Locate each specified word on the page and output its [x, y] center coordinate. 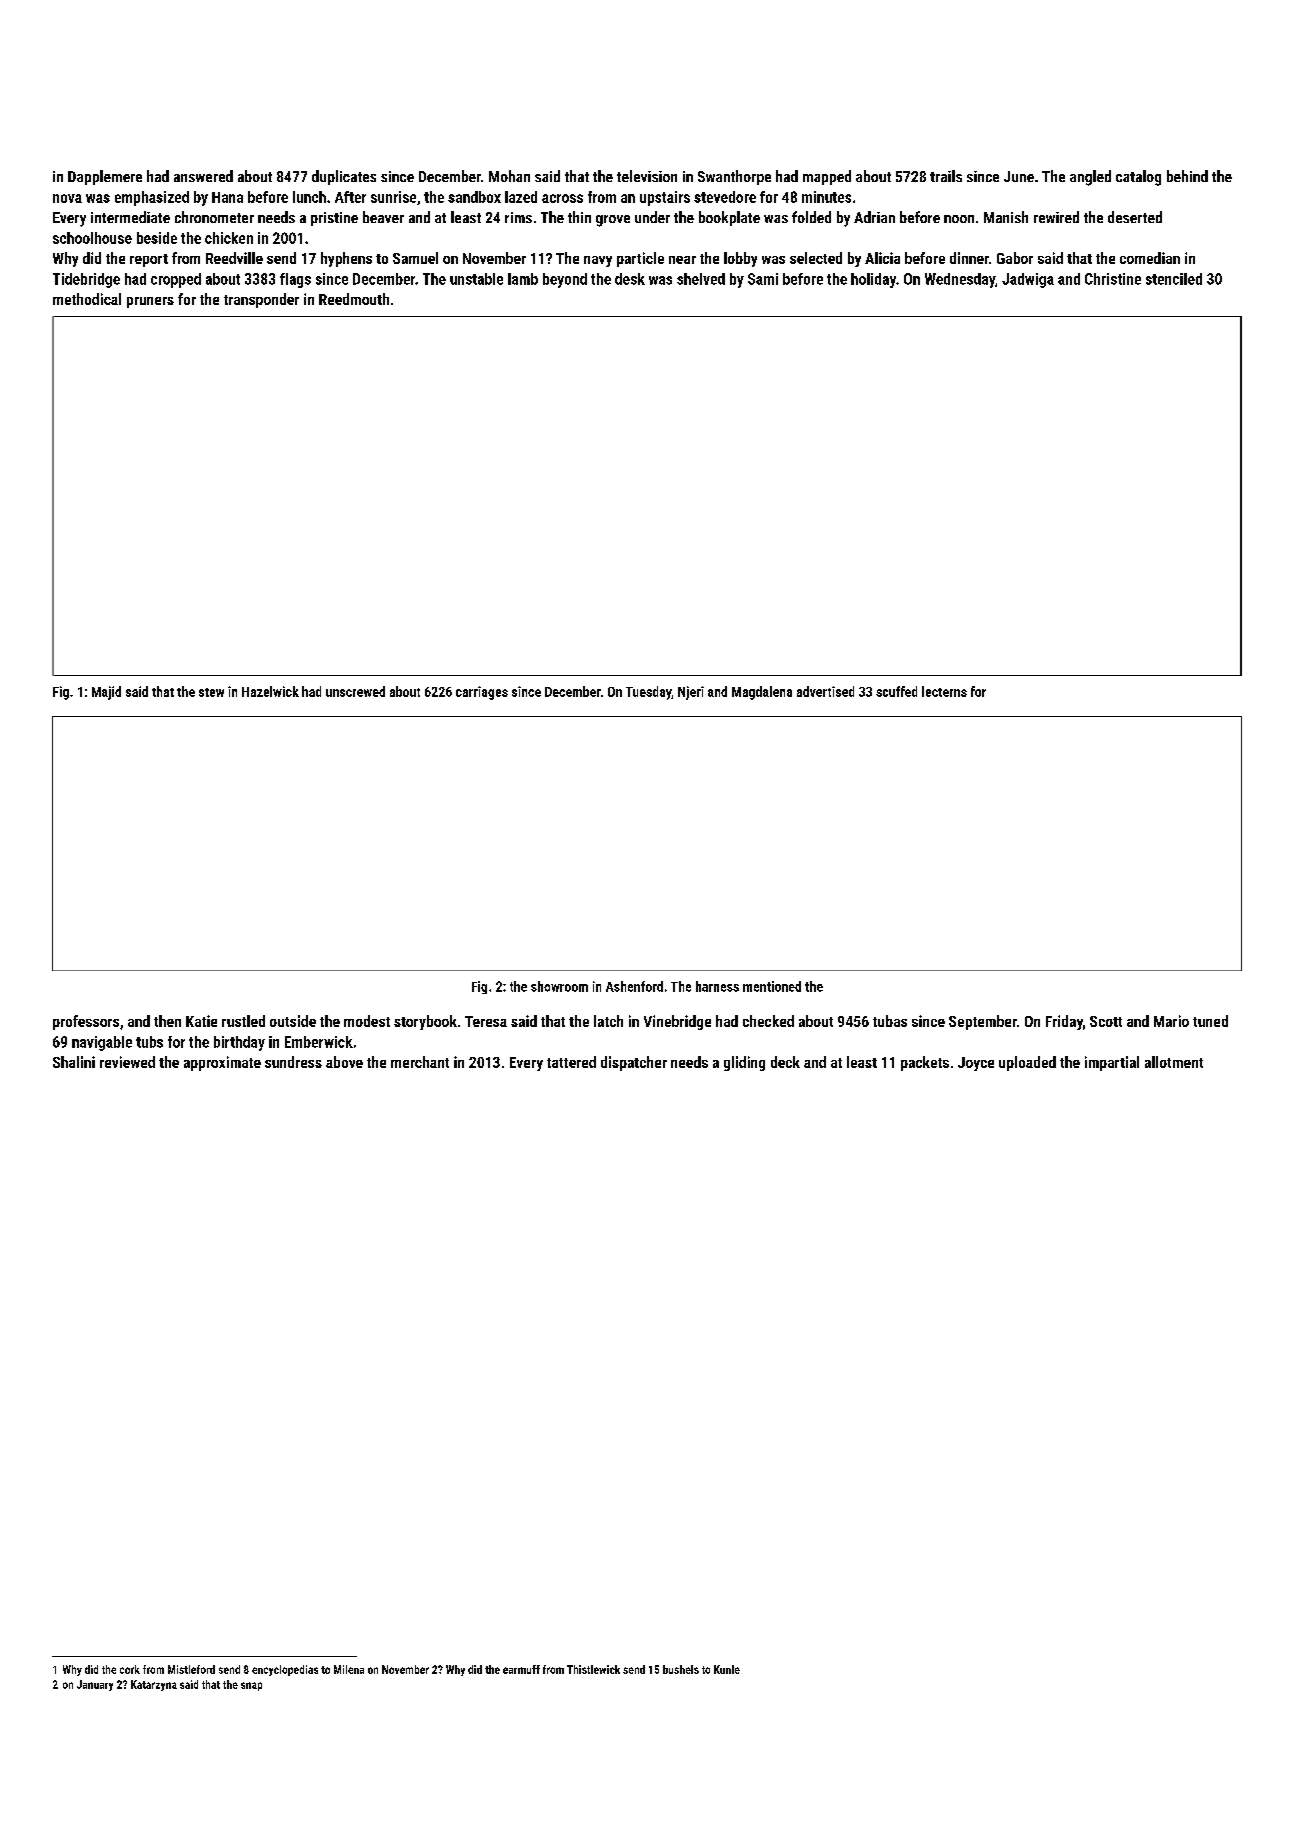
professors [86, 1022]
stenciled [1174, 279]
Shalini [74, 1062]
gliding [744, 1063]
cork [130, 1669]
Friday [1064, 1022]
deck [785, 1062]
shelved [701, 279]
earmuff [521, 1669]
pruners [150, 302]
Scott [1106, 1021]
